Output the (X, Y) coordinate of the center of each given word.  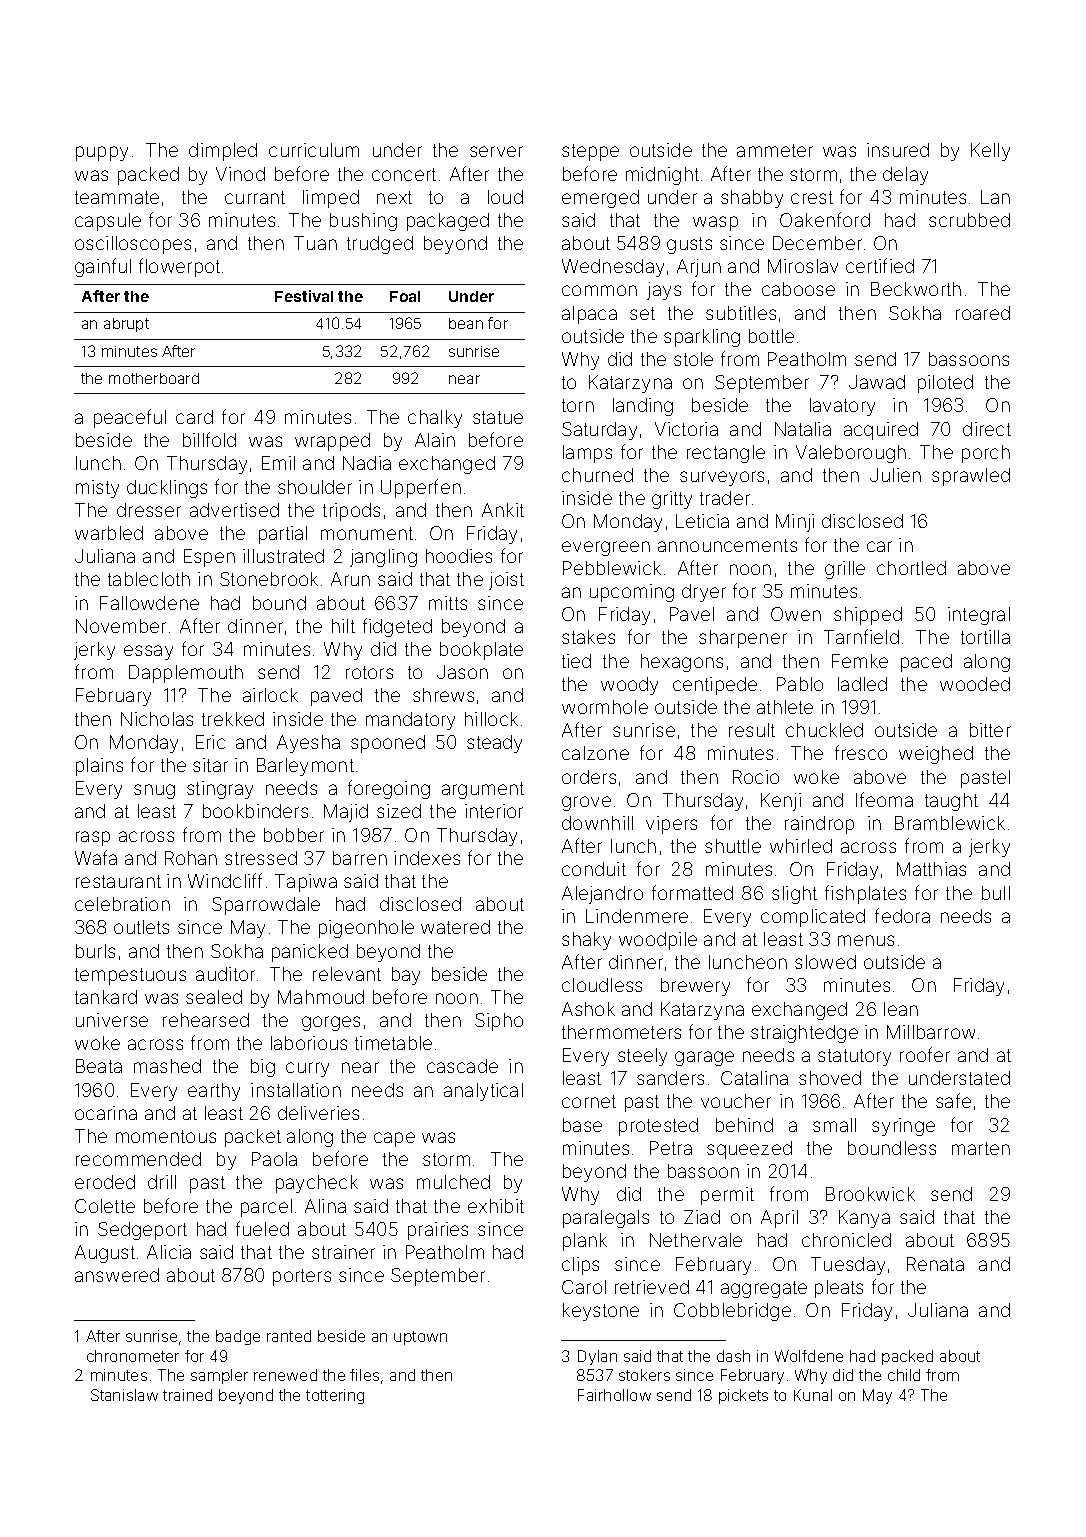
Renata (935, 1264)
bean (466, 323)
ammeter (775, 150)
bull (996, 893)
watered (455, 927)
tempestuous (130, 976)
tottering (335, 1396)
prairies (438, 1231)
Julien (895, 475)
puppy (102, 153)
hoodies (459, 556)
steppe (590, 152)
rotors (369, 672)
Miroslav (803, 266)
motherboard (154, 378)
